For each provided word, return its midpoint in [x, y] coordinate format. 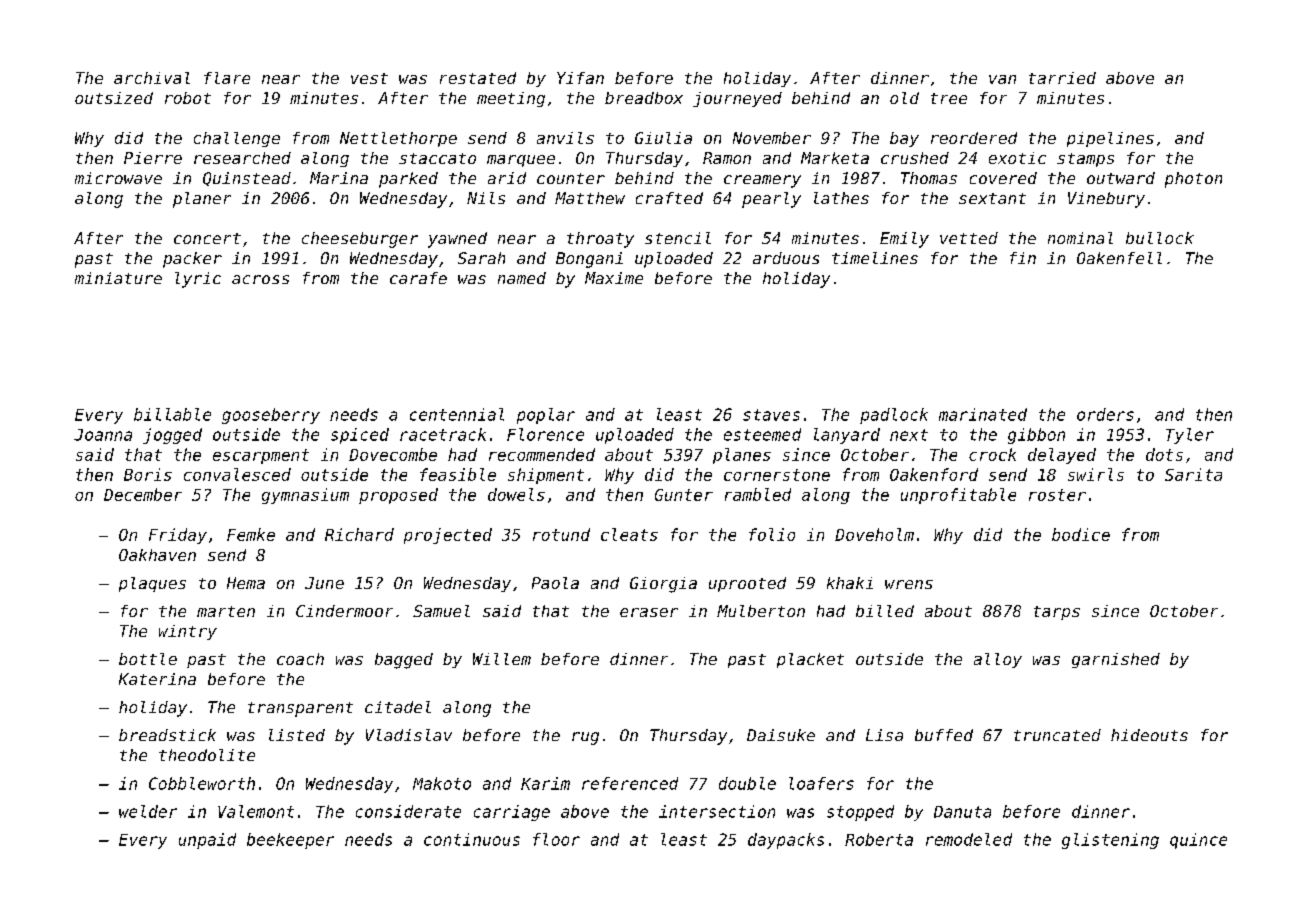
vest [369, 78]
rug [585, 738]
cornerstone [777, 475]
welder [148, 811]
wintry [188, 632]
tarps [1057, 613]
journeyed [737, 99]
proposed [398, 496]
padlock [894, 416]
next [909, 435]
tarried [1062, 78]
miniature [118, 278]
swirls [1096, 474]
